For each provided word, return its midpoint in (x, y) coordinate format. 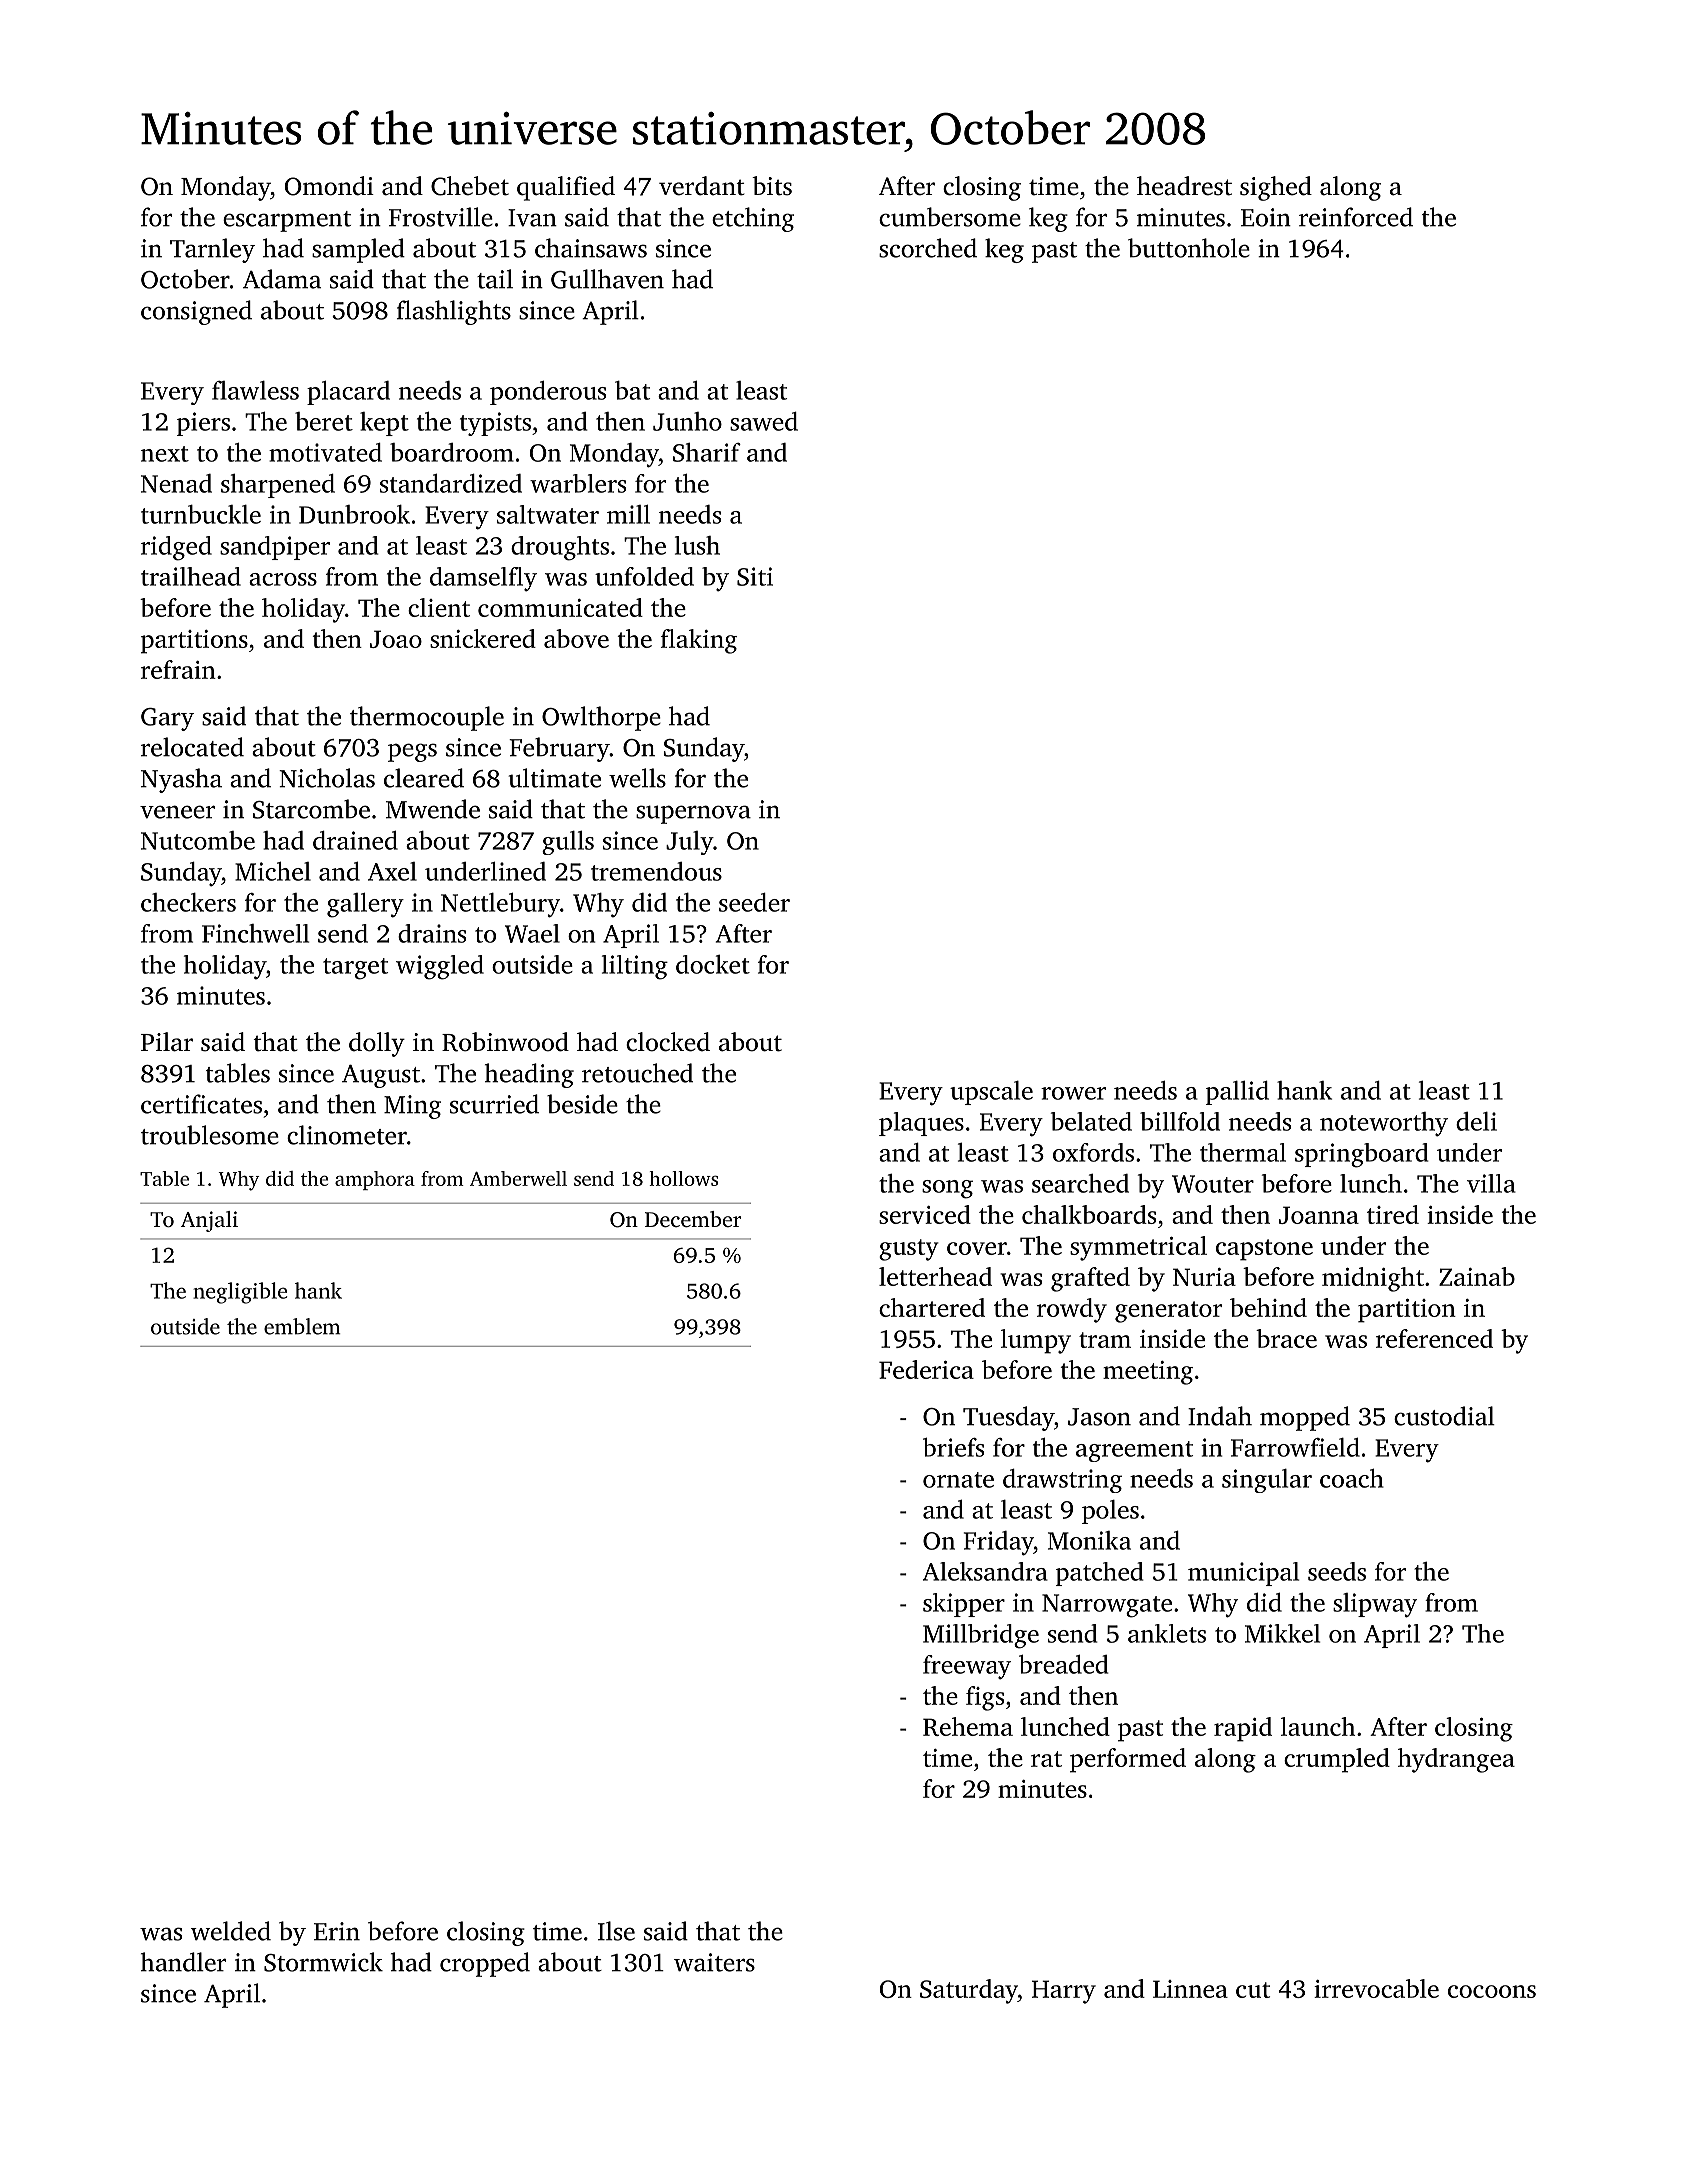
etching (753, 219)
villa (1491, 1183)
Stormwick (323, 1962)
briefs (953, 1447)
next (165, 454)
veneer (177, 812)
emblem (302, 1326)
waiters (714, 1962)
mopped (1305, 1418)
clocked (668, 1042)
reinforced (1356, 217)
